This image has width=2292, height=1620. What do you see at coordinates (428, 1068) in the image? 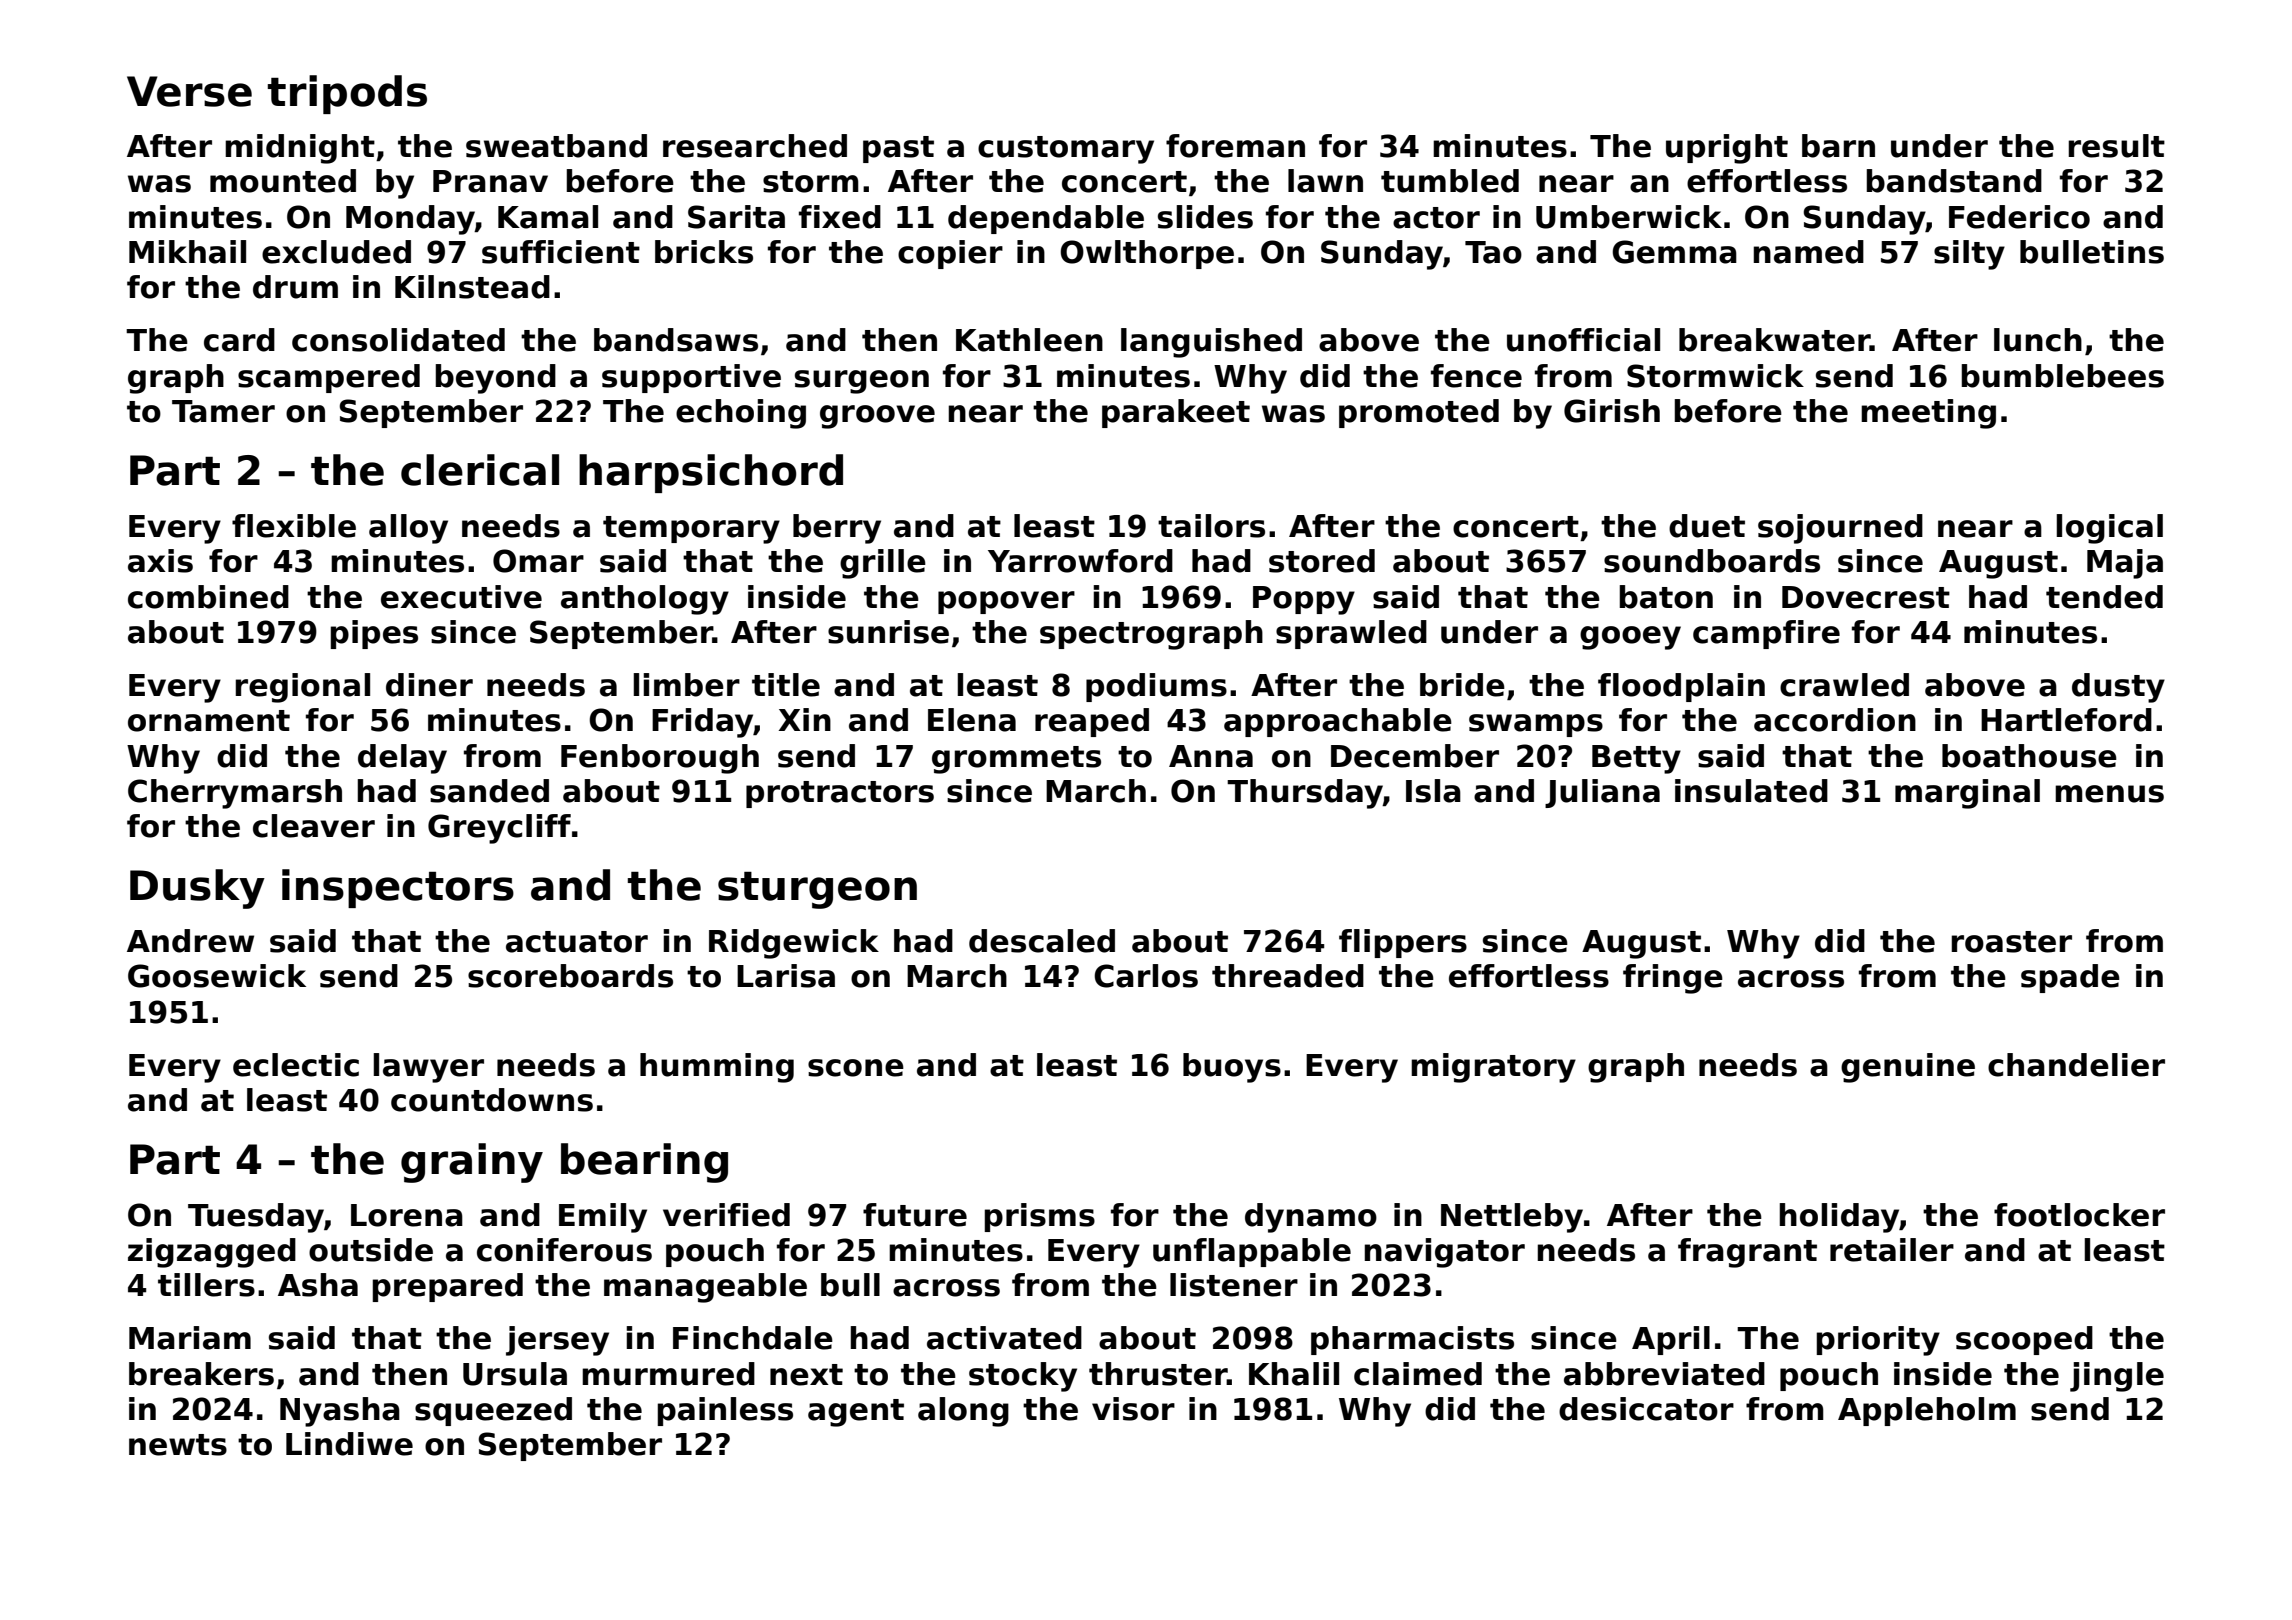
I see `lawyer` at bounding box center [428, 1068].
